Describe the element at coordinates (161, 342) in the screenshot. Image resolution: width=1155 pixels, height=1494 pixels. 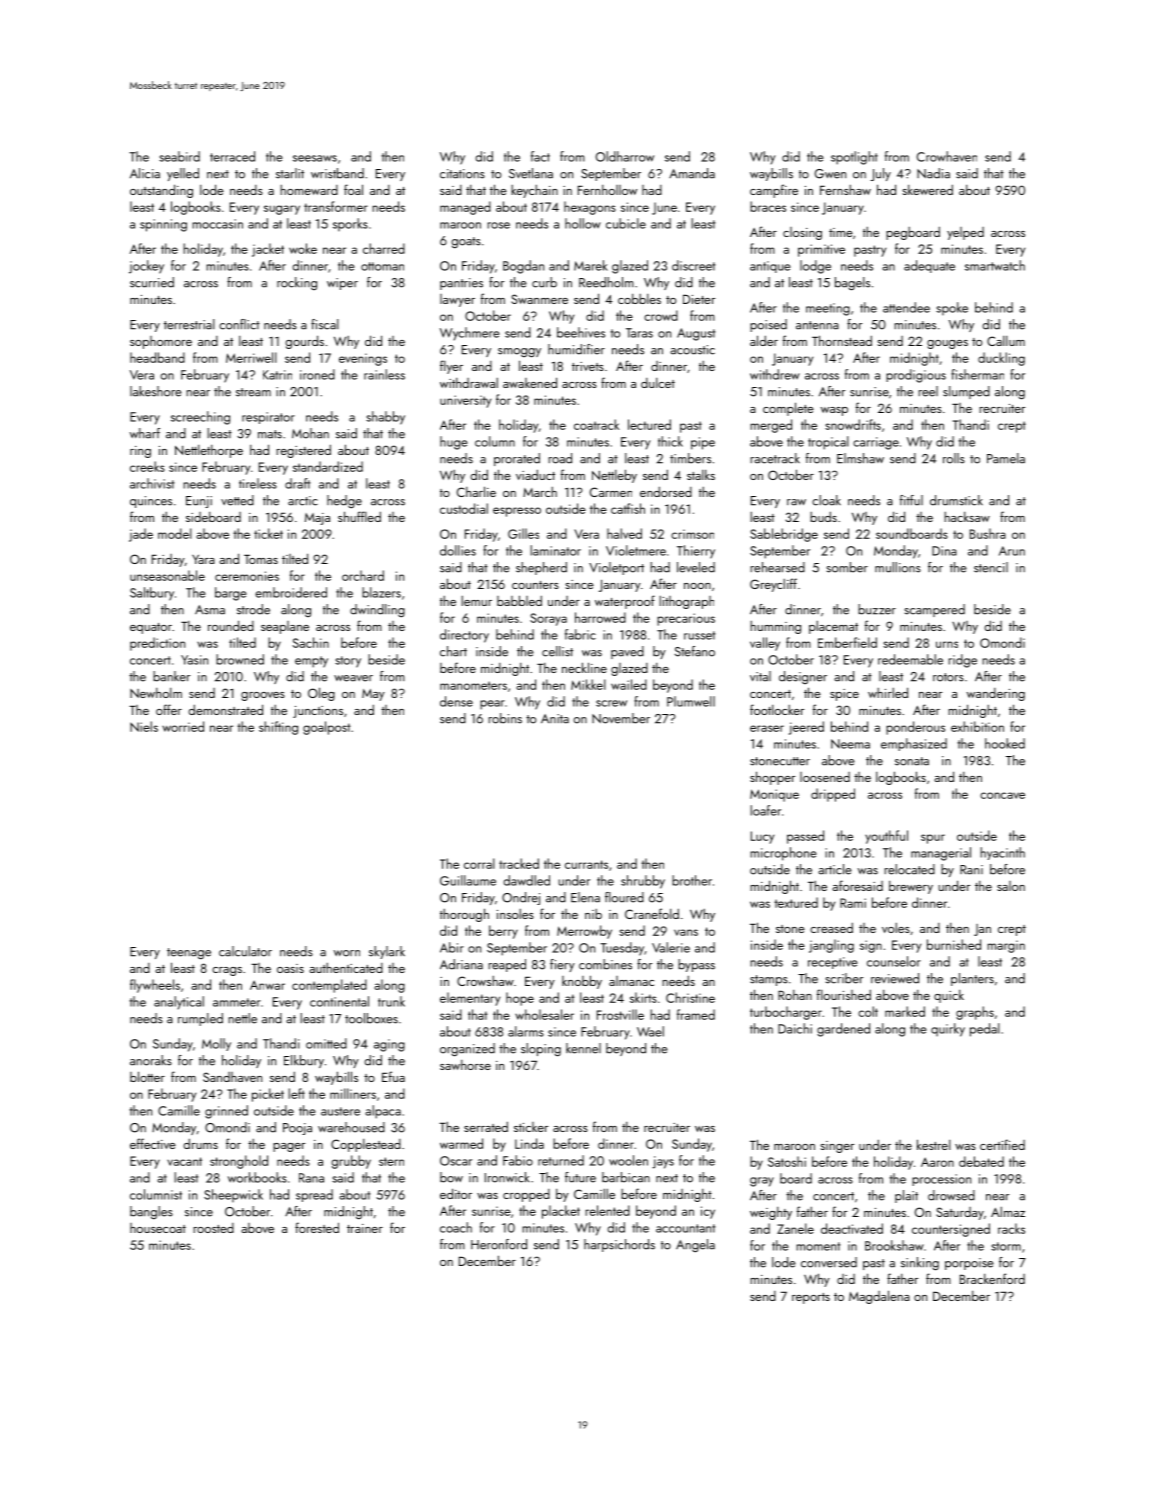
I see `sophomore` at that location.
